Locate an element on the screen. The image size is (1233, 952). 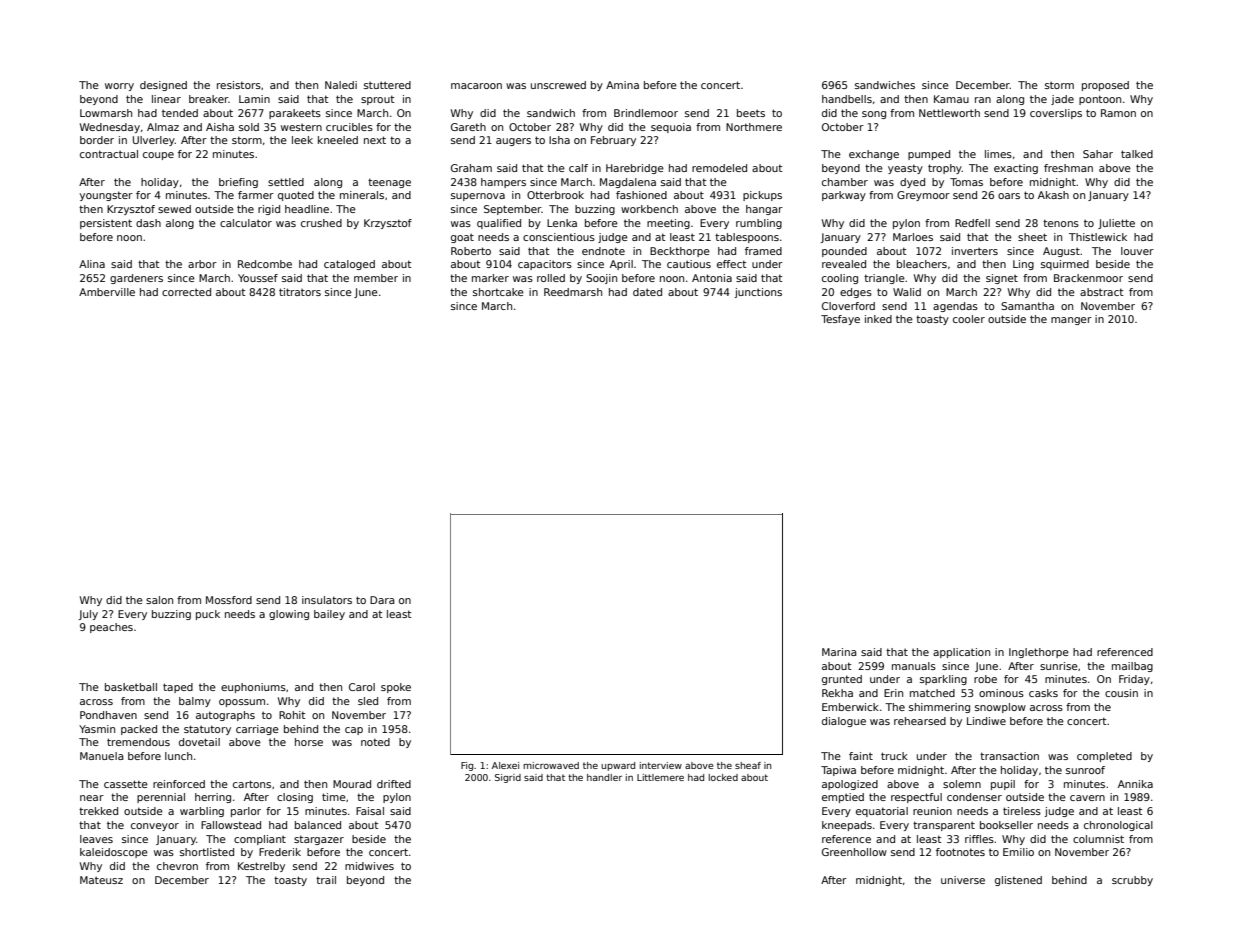
corrected is located at coordinates (186, 292).
